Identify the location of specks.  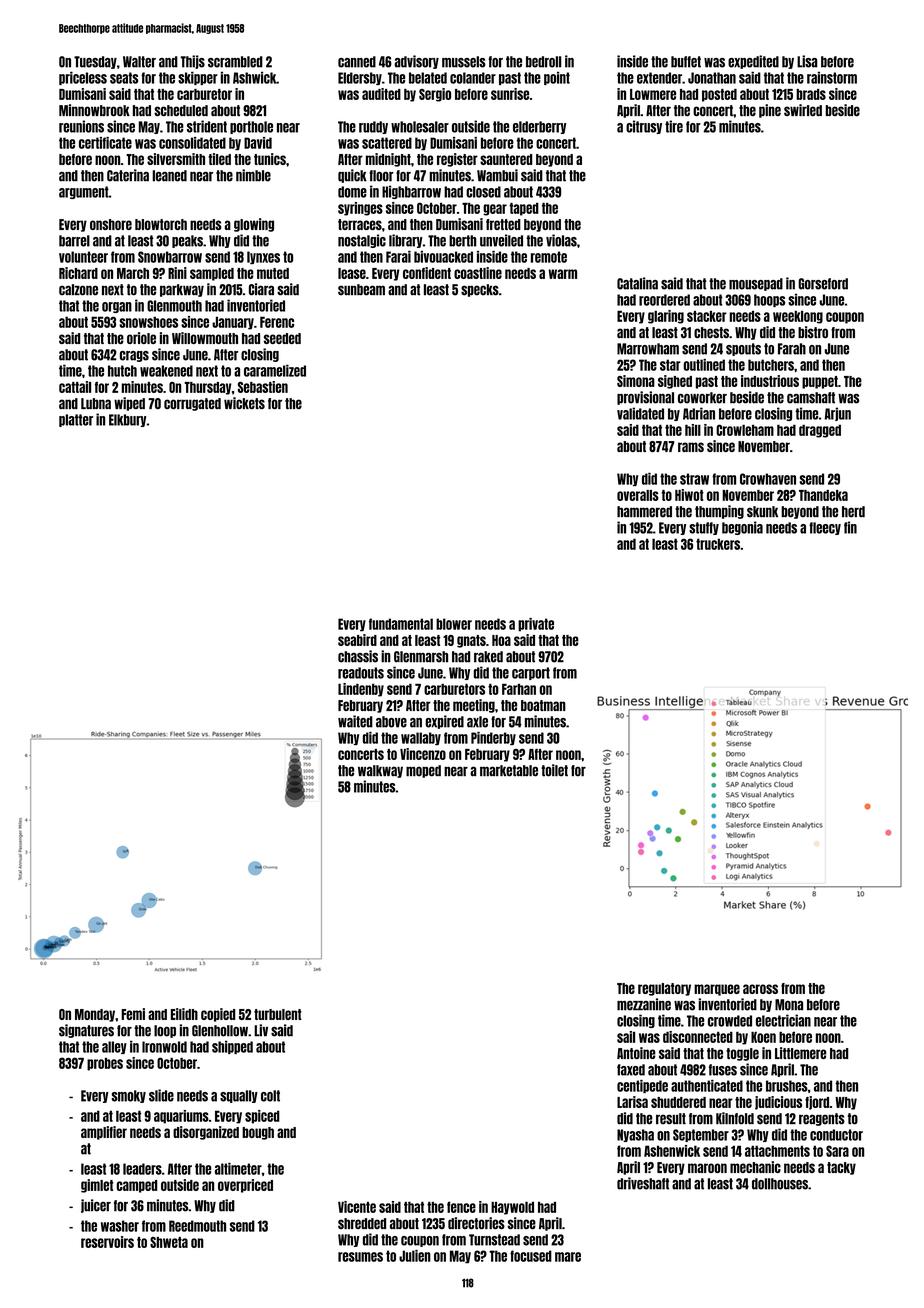
(480, 290).
